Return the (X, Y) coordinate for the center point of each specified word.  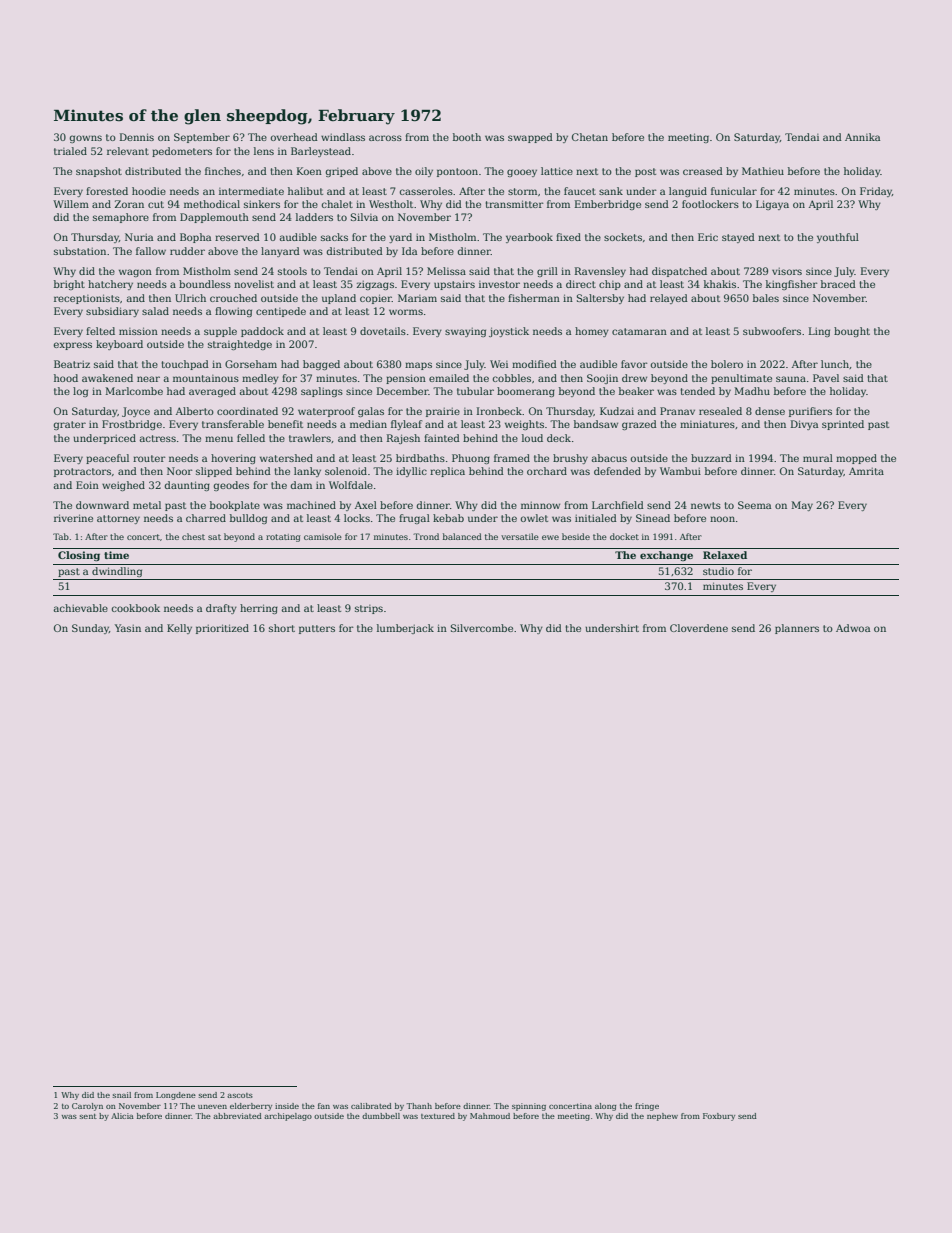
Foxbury (719, 1117)
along (605, 1107)
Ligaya (772, 205)
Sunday (90, 629)
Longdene (176, 1096)
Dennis (137, 137)
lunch (835, 364)
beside (576, 536)
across (385, 138)
